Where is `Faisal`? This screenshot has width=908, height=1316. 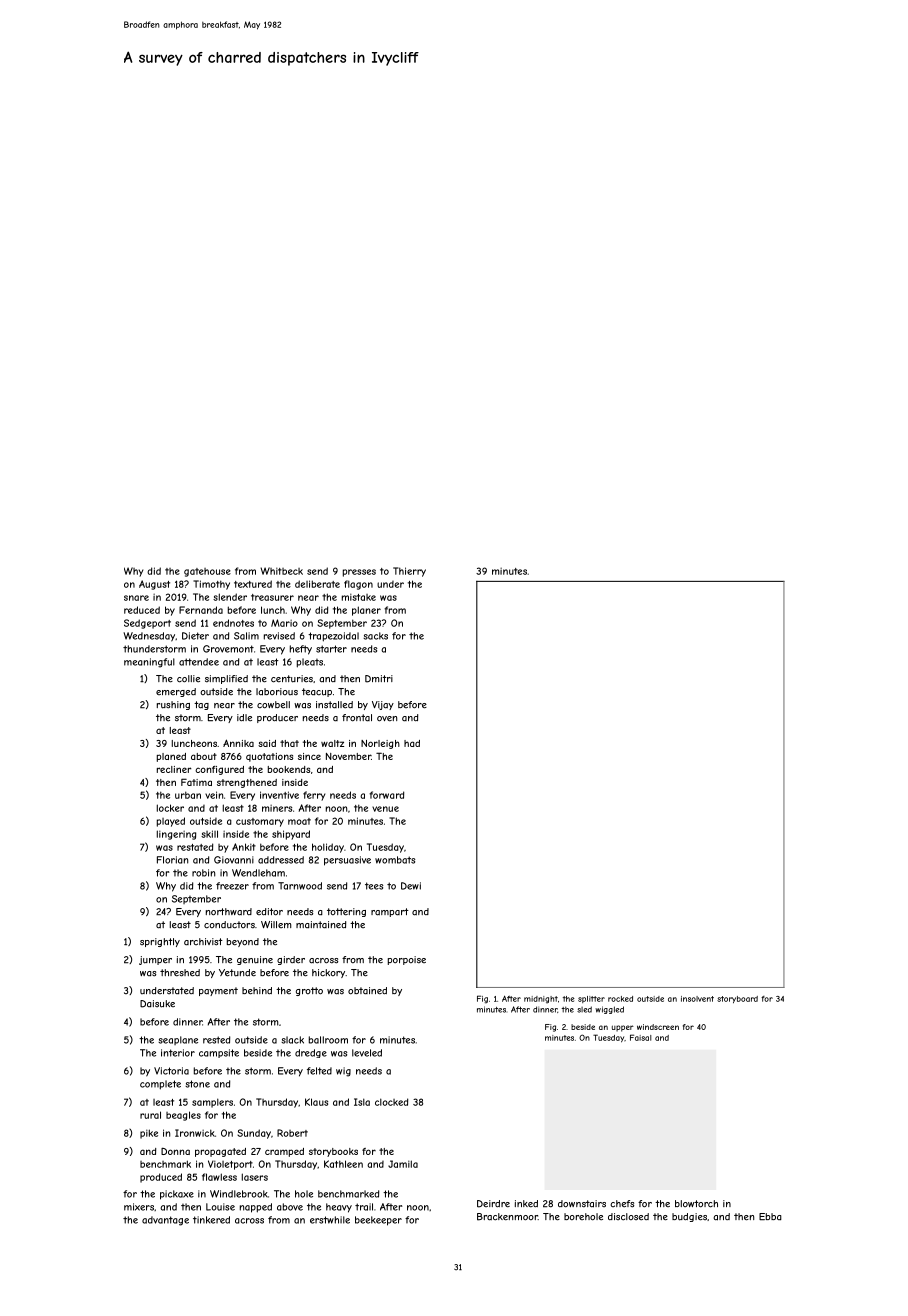 Faisal is located at coordinates (641, 1037).
